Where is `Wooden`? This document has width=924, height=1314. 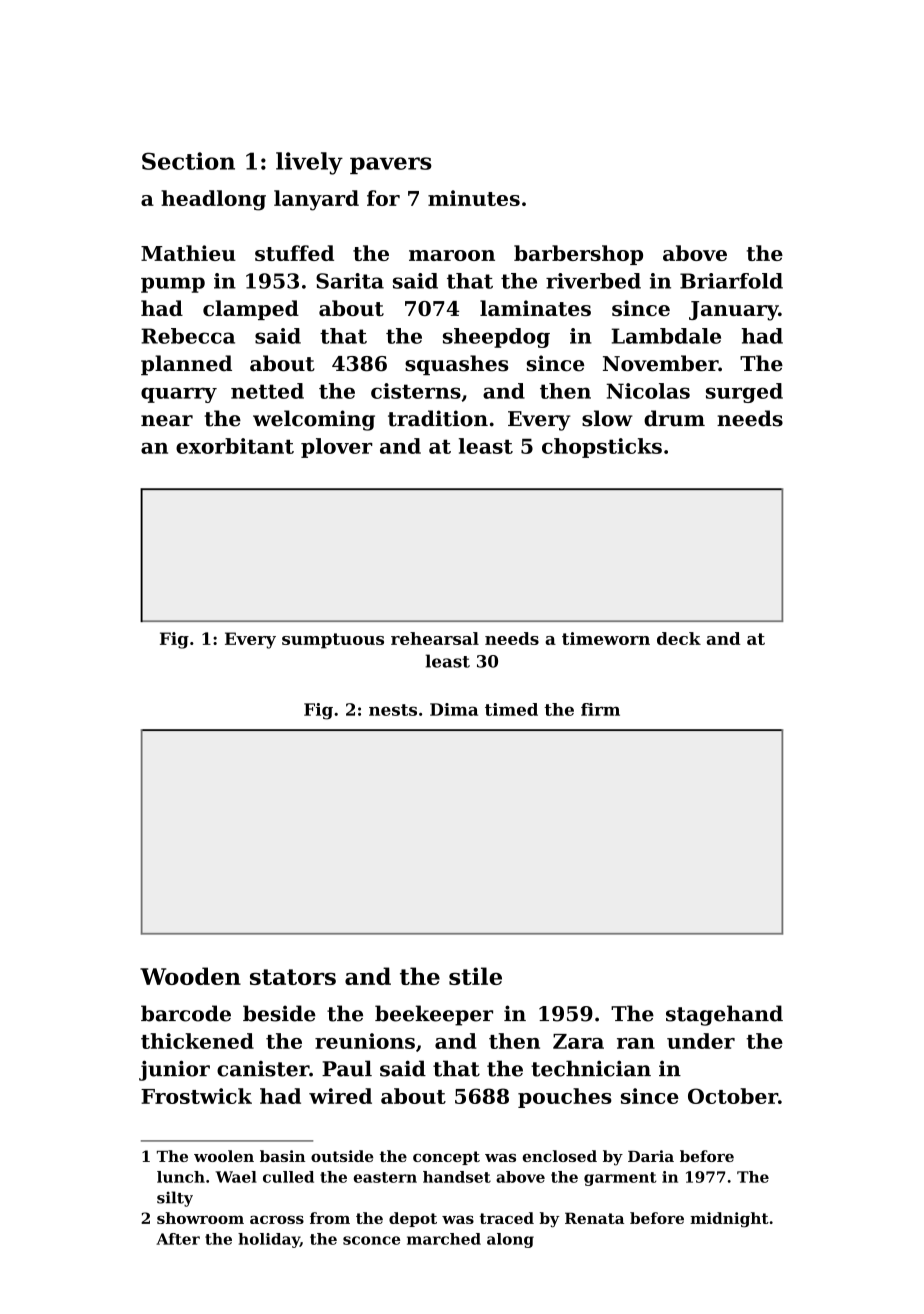 Wooden is located at coordinates (190, 976).
